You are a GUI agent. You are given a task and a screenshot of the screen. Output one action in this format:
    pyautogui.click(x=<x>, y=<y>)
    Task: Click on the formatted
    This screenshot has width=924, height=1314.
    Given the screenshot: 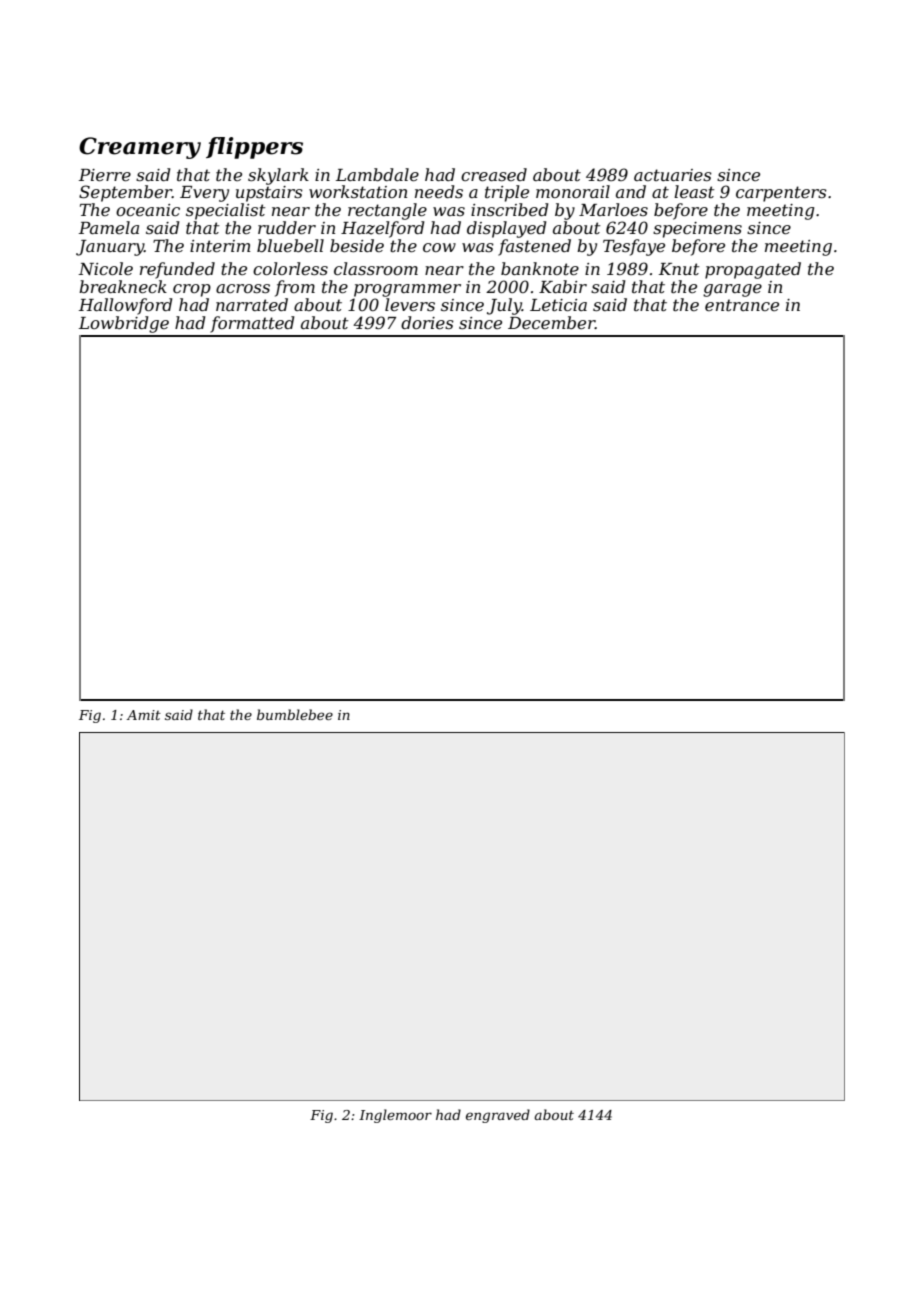 What is the action you would take?
    pyautogui.click(x=252, y=324)
